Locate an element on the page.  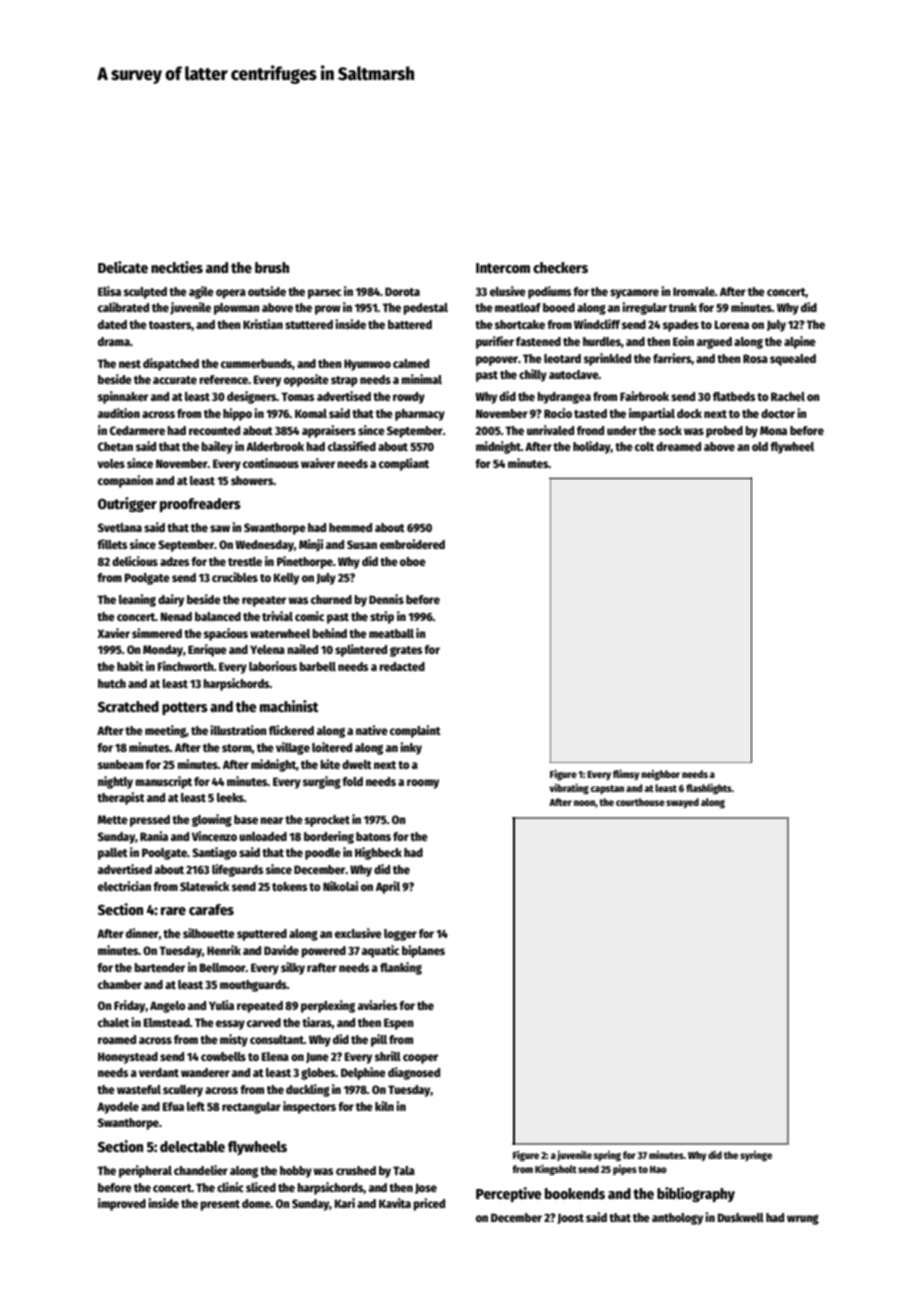
Rosa is located at coordinates (755, 358).
